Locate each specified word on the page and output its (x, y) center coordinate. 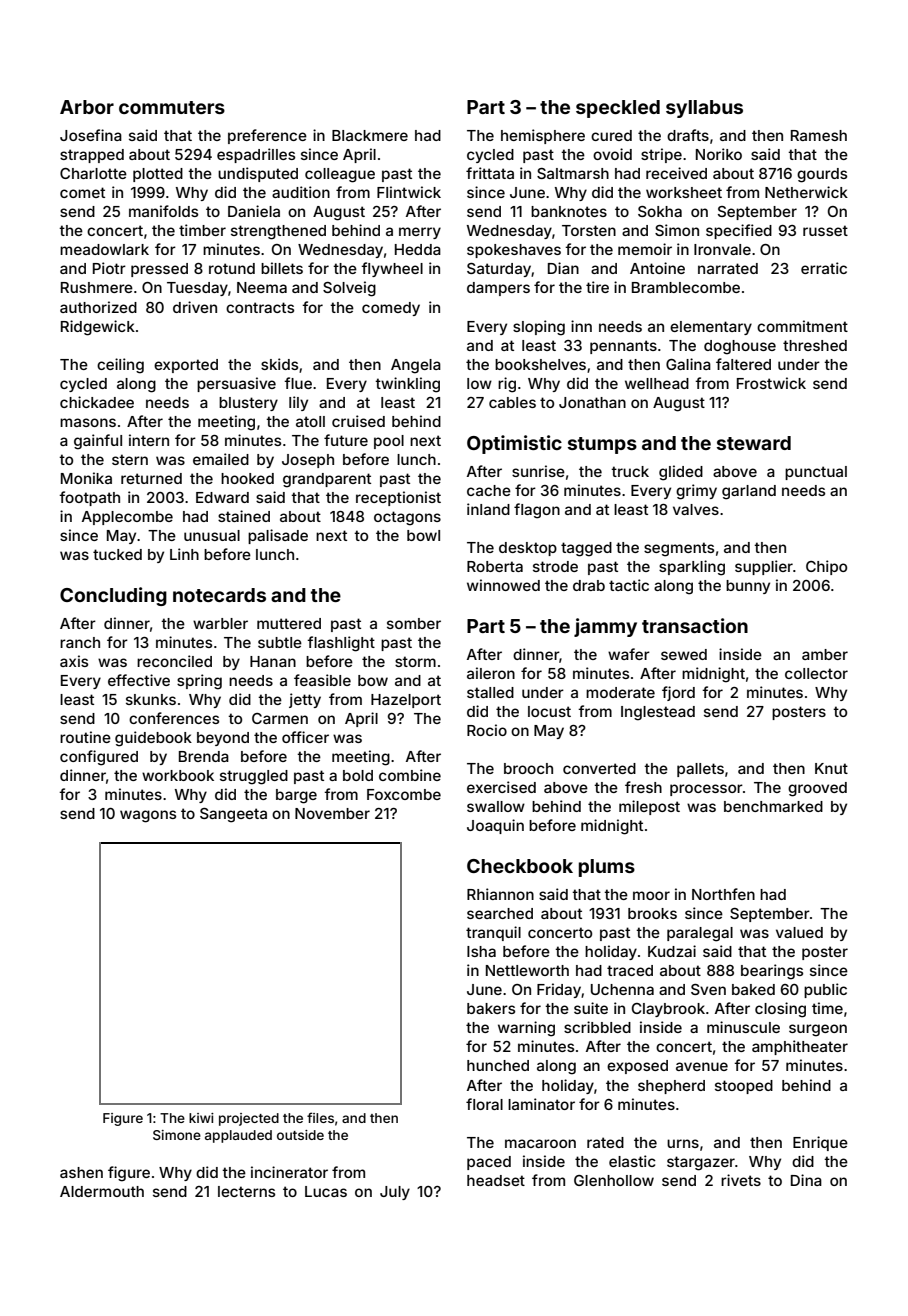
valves (696, 509)
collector (816, 673)
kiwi (201, 1118)
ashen (81, 1172)
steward (754, 443)
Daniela (254, 211)
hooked (247, 478)
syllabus (704, 109)
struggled (254, 777)
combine (410, 775)
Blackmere (370, 135)
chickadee (97, 402)
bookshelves (540, 364)
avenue (702, 1066)
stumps (602, 445)
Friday (559, 990)
